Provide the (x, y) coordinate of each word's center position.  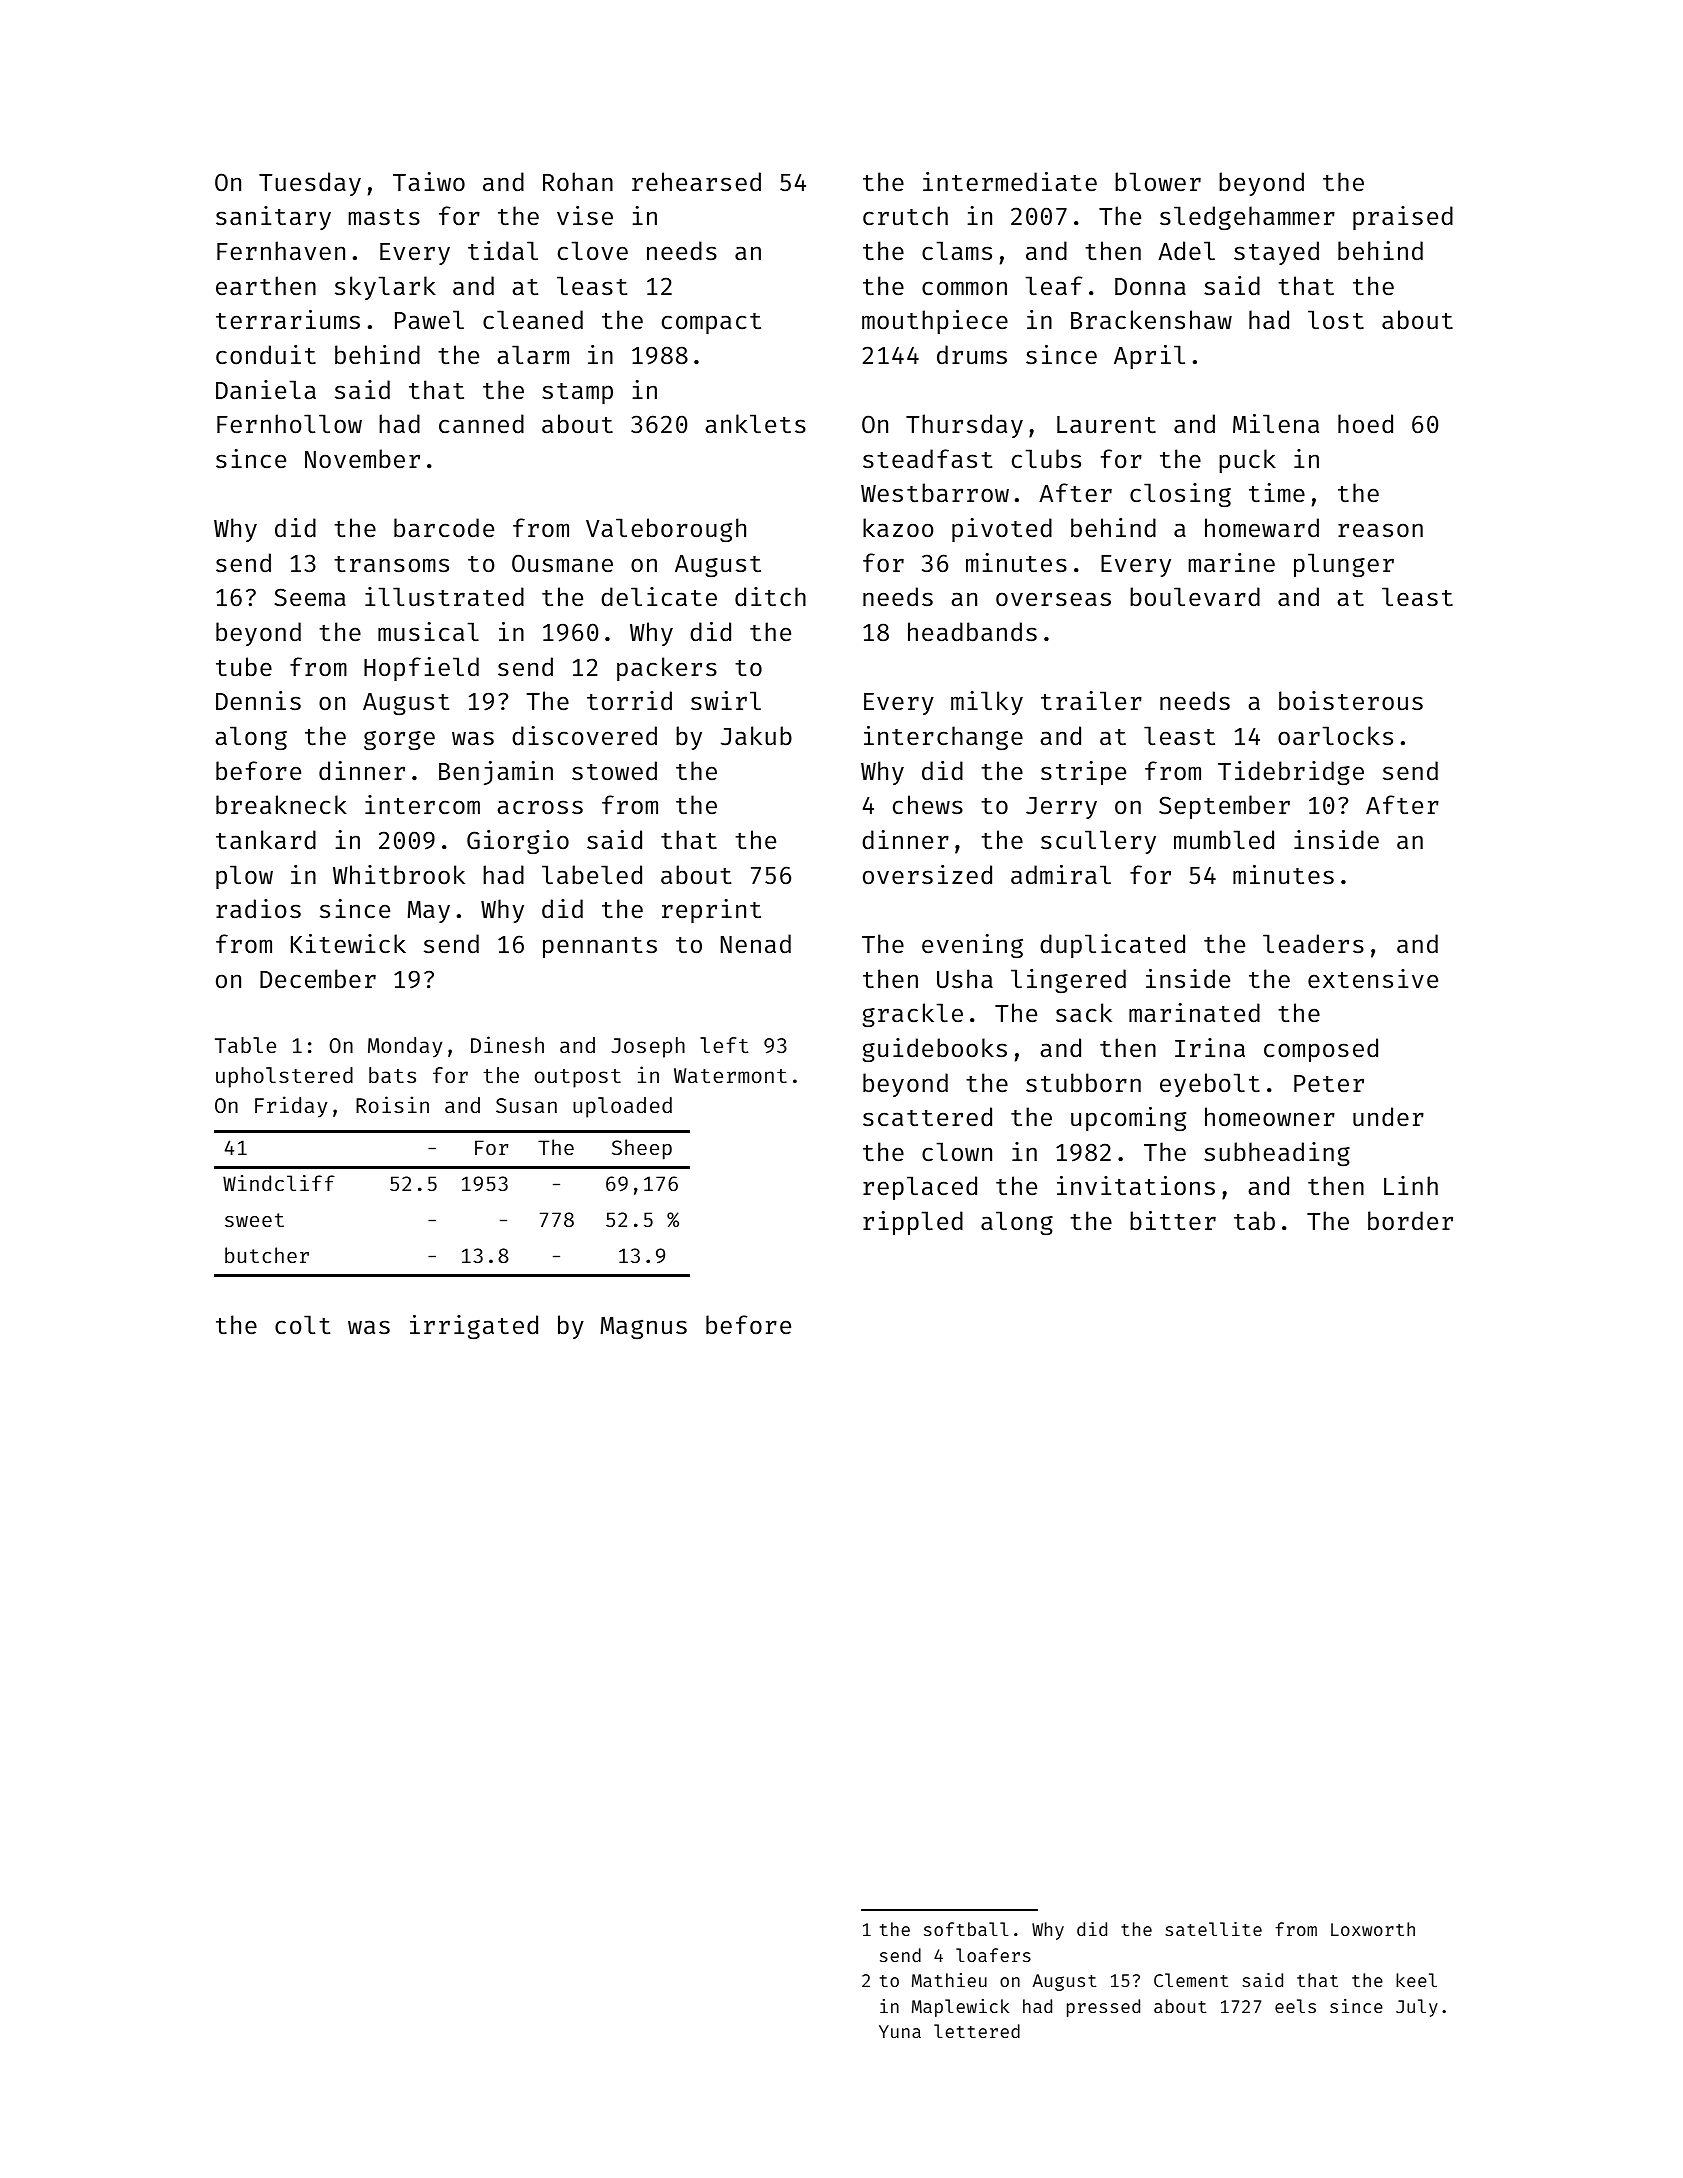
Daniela (266, 390)
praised (1403, 218)
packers (667, 669)
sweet (254, 1220)
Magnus (644, 1328)
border (1410, 1221)
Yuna (900, 2031)
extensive (1373, 979)
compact (711, 323)
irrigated (474, 1327)
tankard (266, 840)
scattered (927, 1117)
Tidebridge (1291, 773)
